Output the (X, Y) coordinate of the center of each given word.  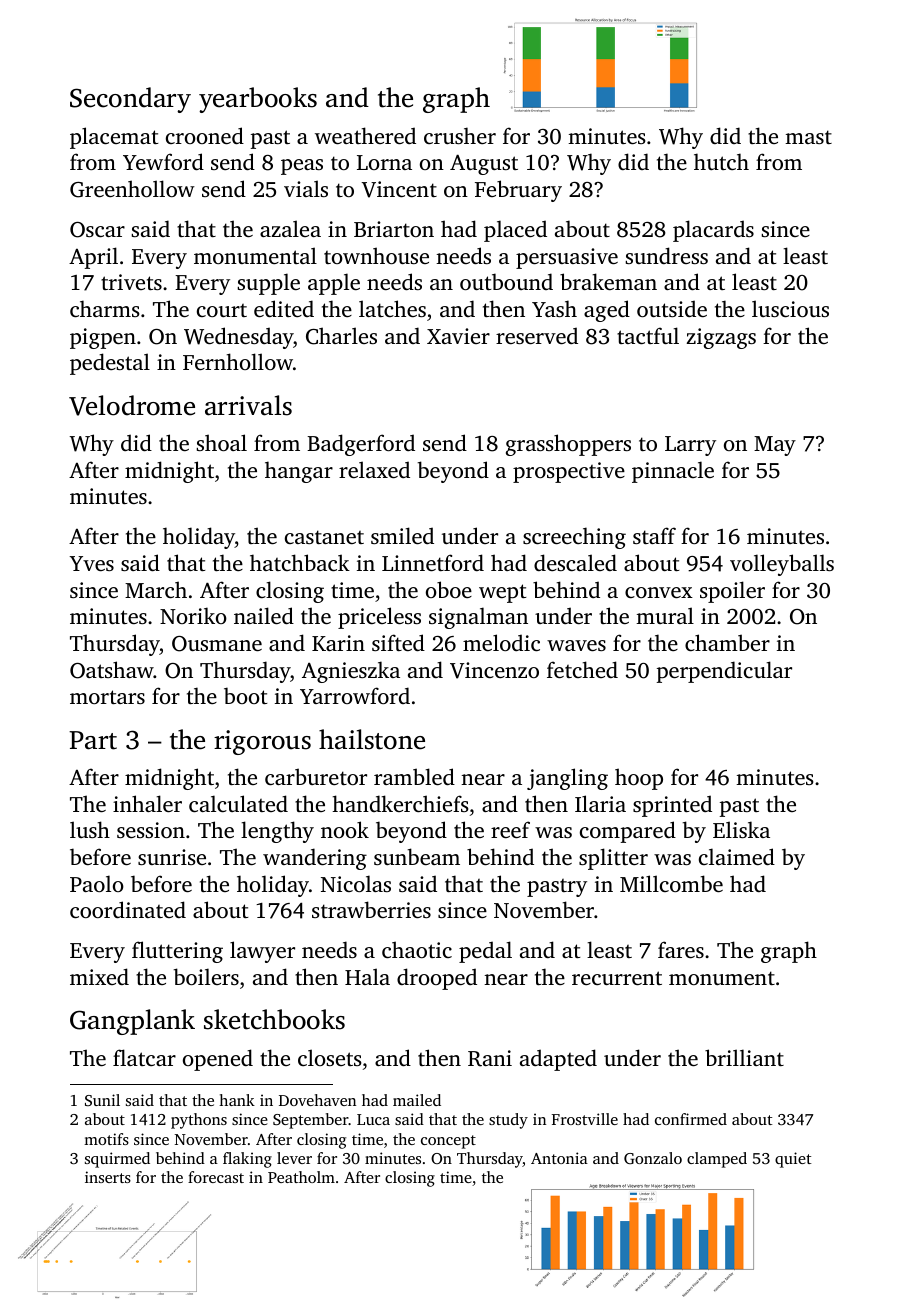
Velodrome (132, 405)
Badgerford (361, 445)
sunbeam (417, 856)
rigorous (262, 742)
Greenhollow (132, 189)
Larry (690, 446)
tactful (648, 335)
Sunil (102, 1100)
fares (681, 949)
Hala (367, 976)
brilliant (744, 1057)
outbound (506, 281)
